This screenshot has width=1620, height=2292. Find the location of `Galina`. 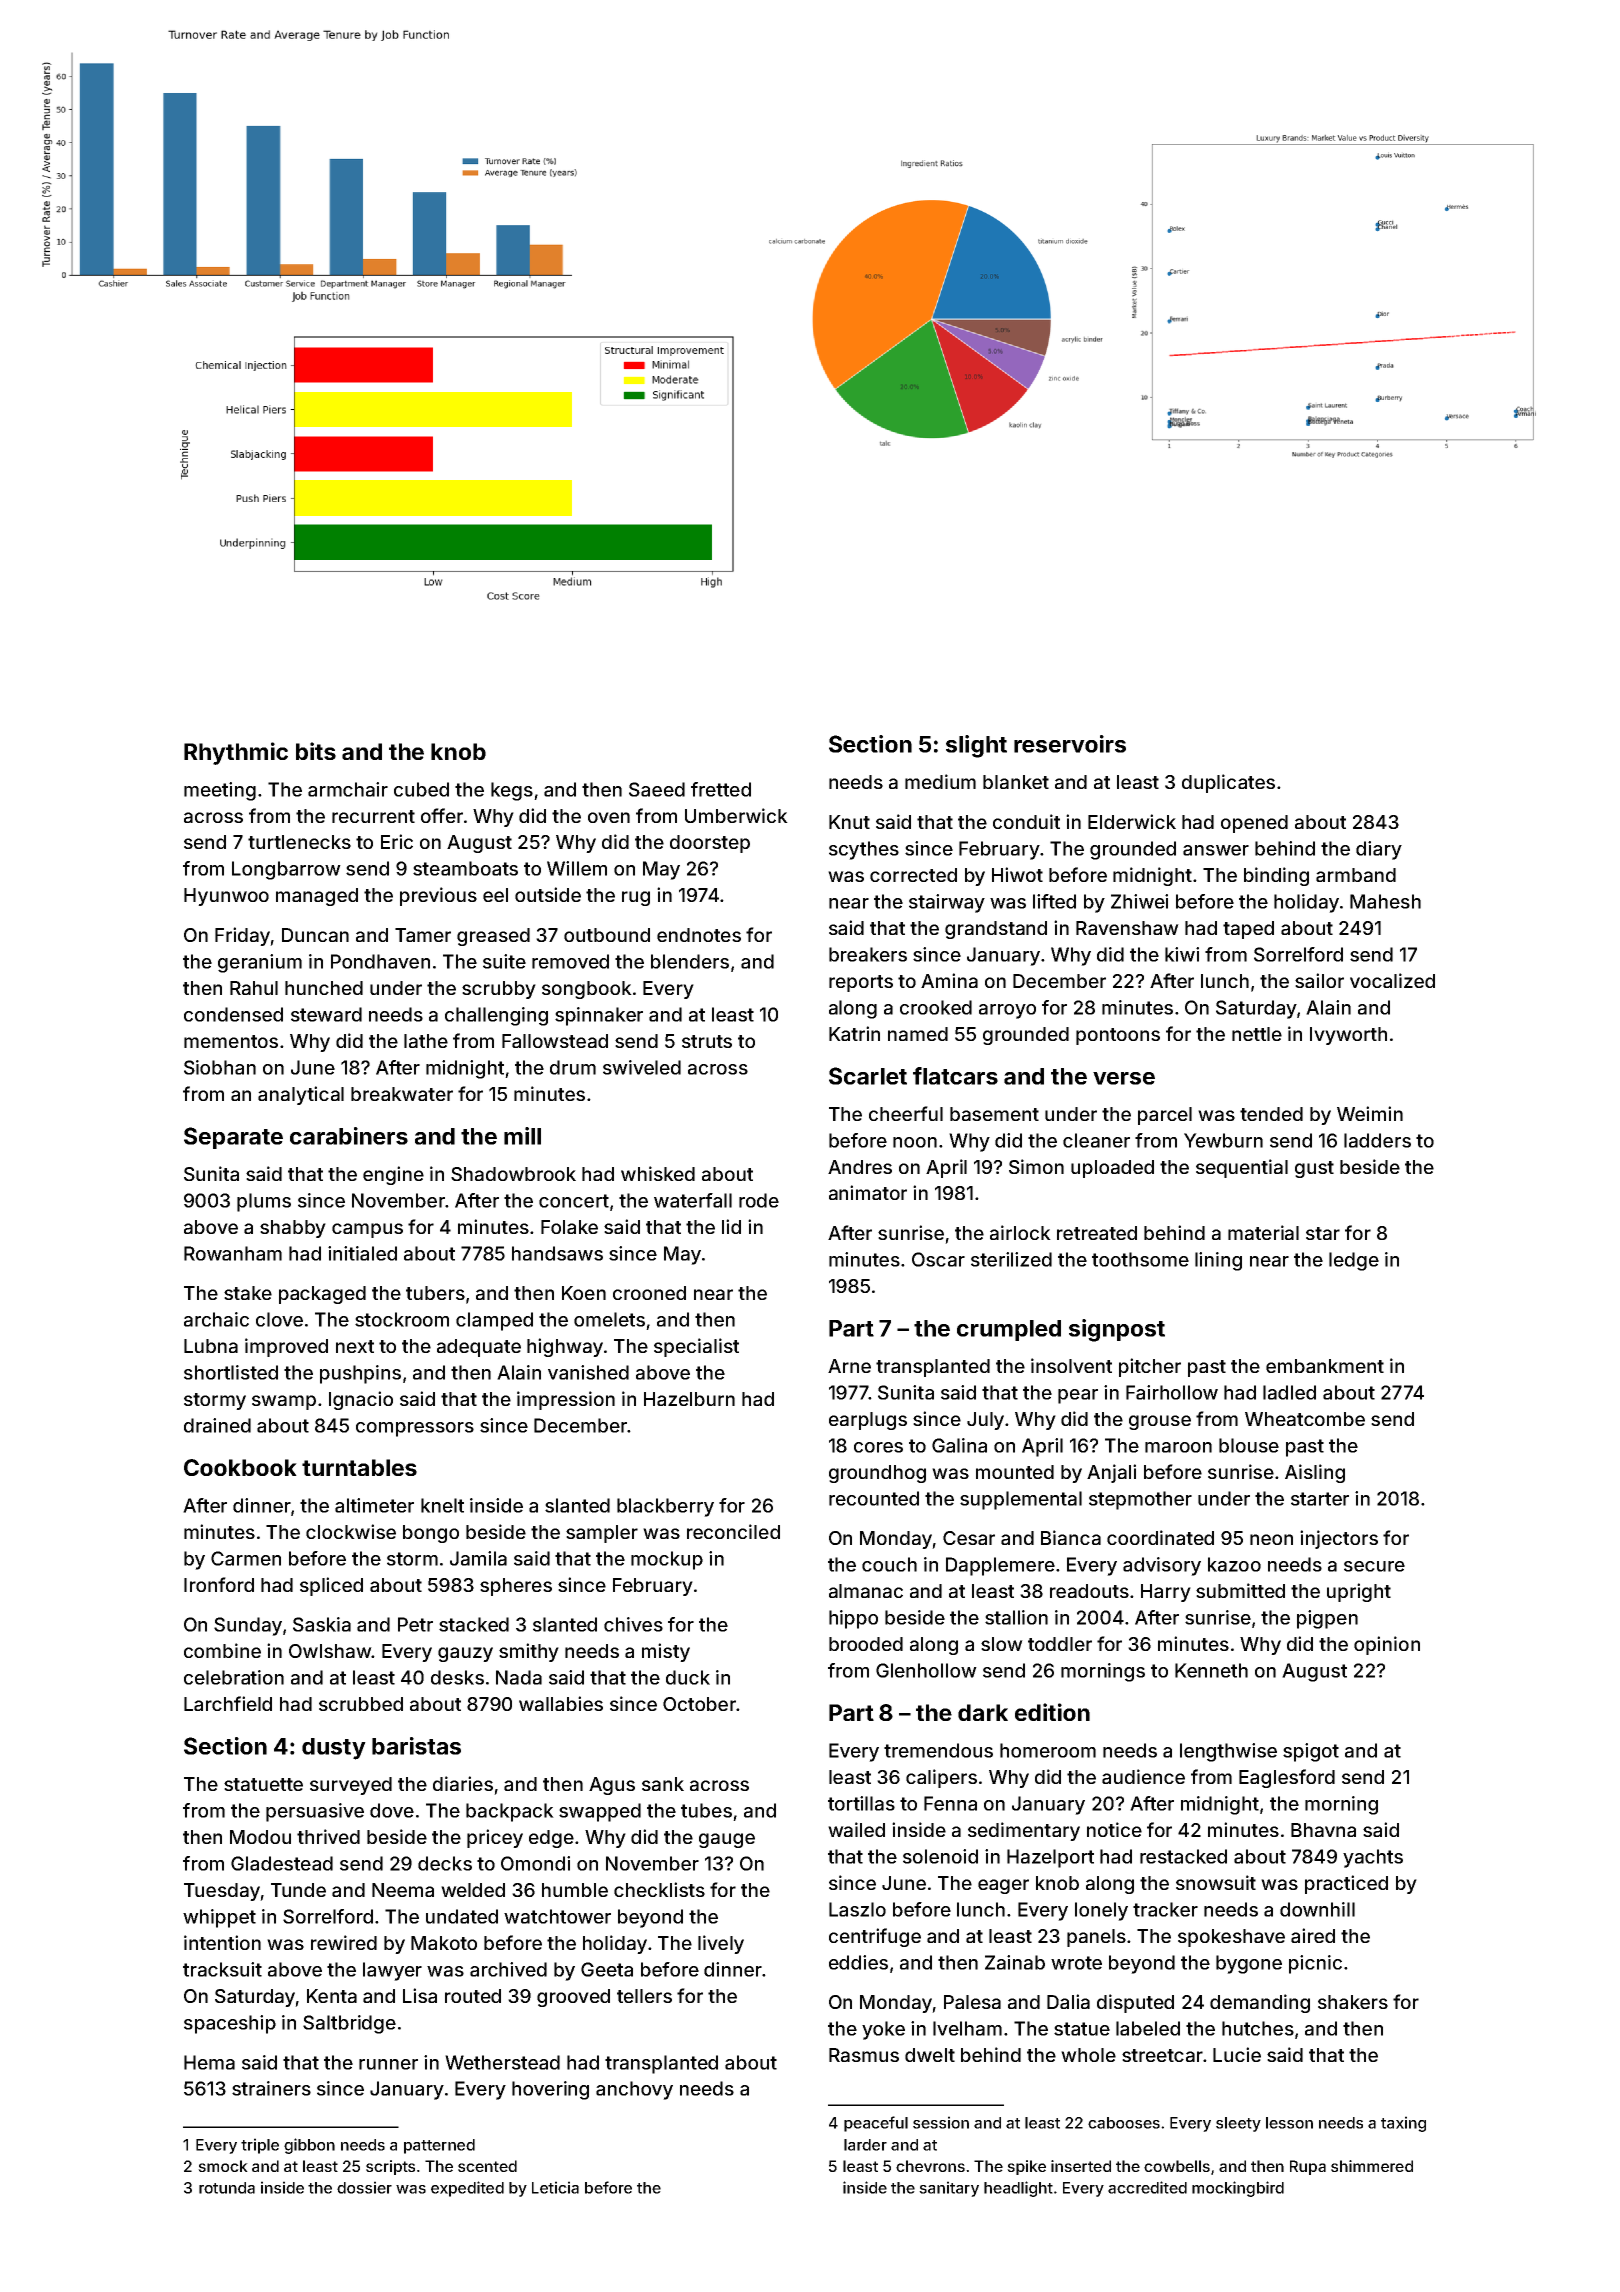

Galina is located at coordinates (959, 1445).
